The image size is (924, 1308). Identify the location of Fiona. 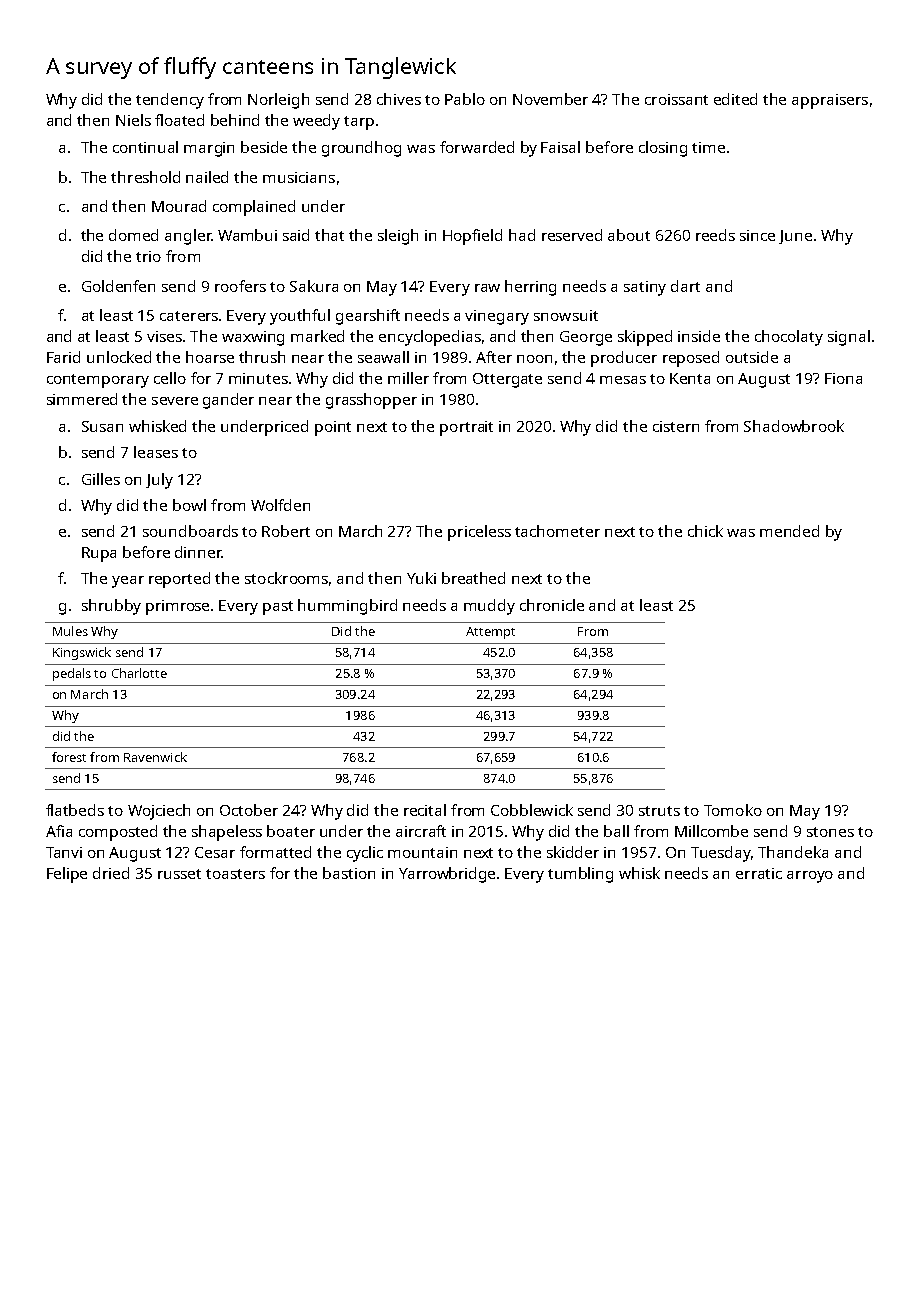
(843, 378).
